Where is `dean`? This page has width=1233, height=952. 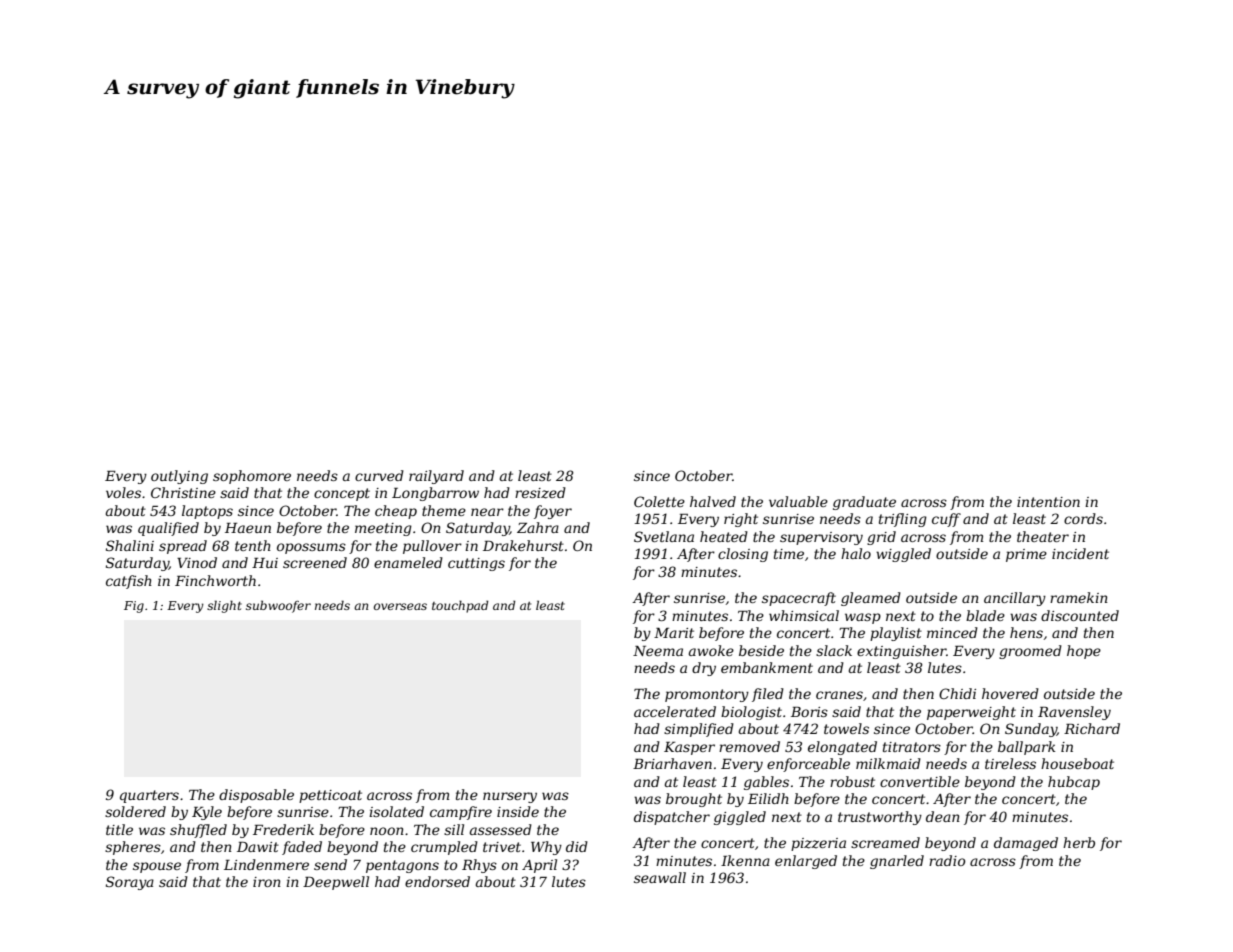
dean is located at coordinates (943, 816).
